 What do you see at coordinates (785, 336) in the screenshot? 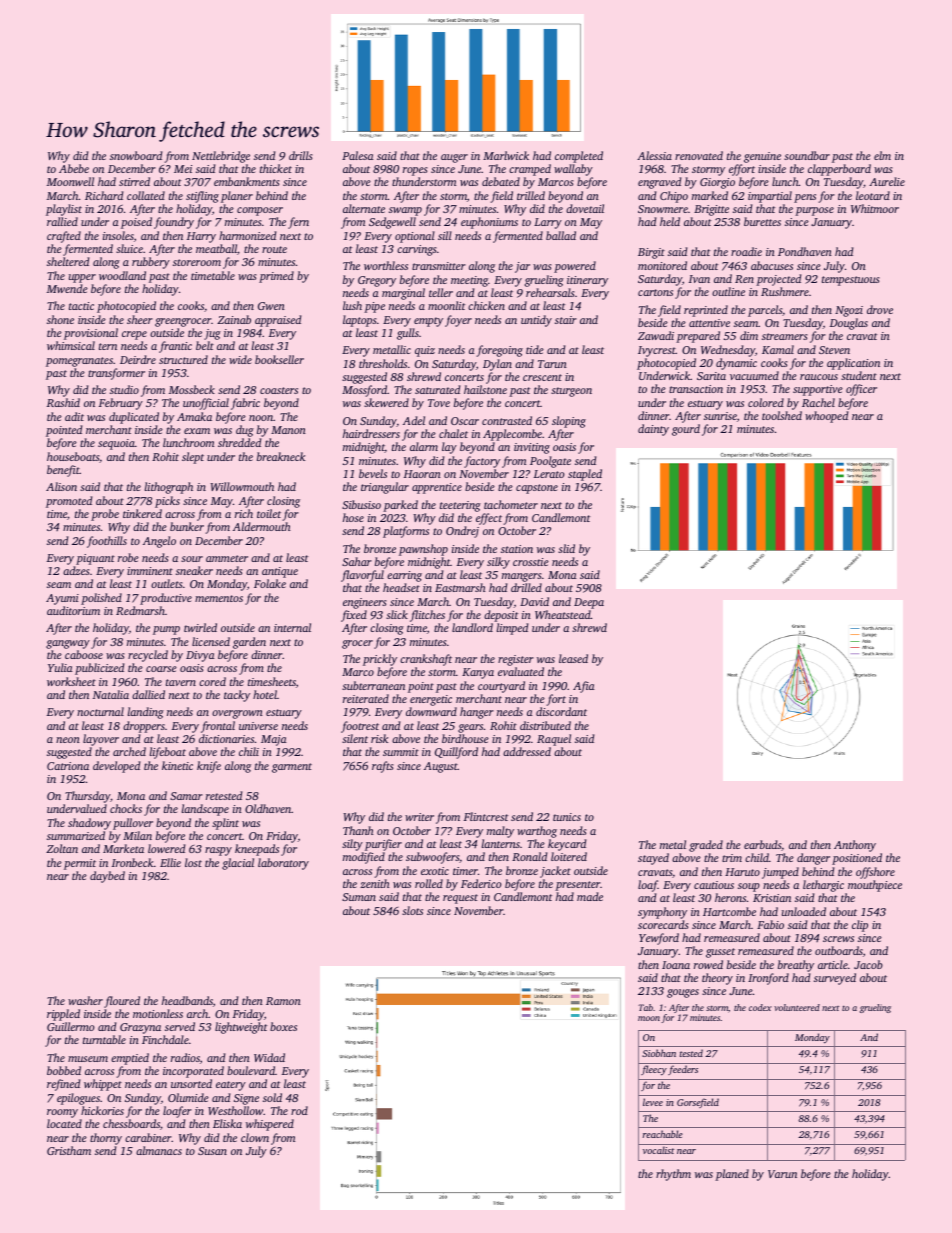
I see `streamers` at bounding box center [785, 336].
